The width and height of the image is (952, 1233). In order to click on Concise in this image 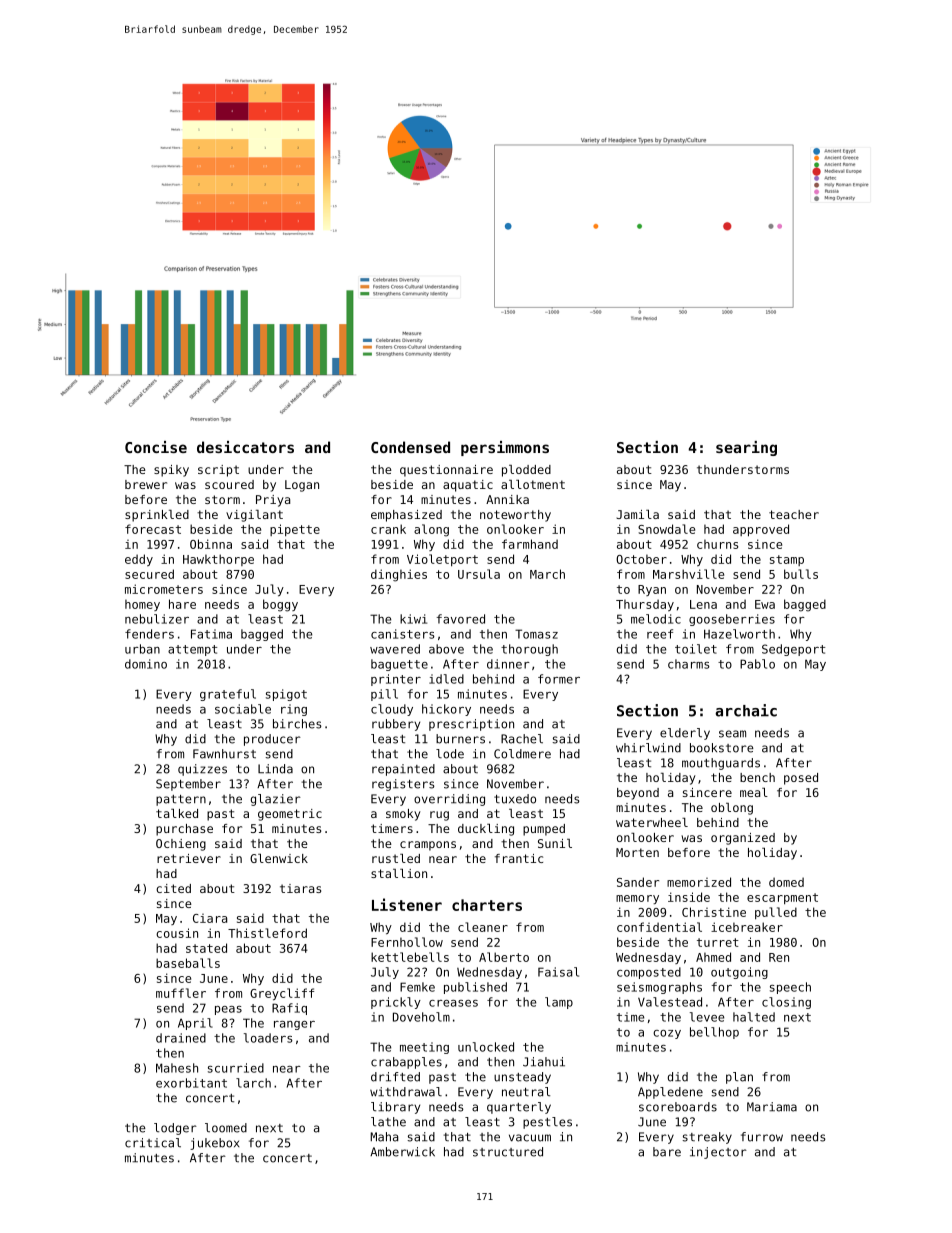, I will do `click(156, 447)`.
